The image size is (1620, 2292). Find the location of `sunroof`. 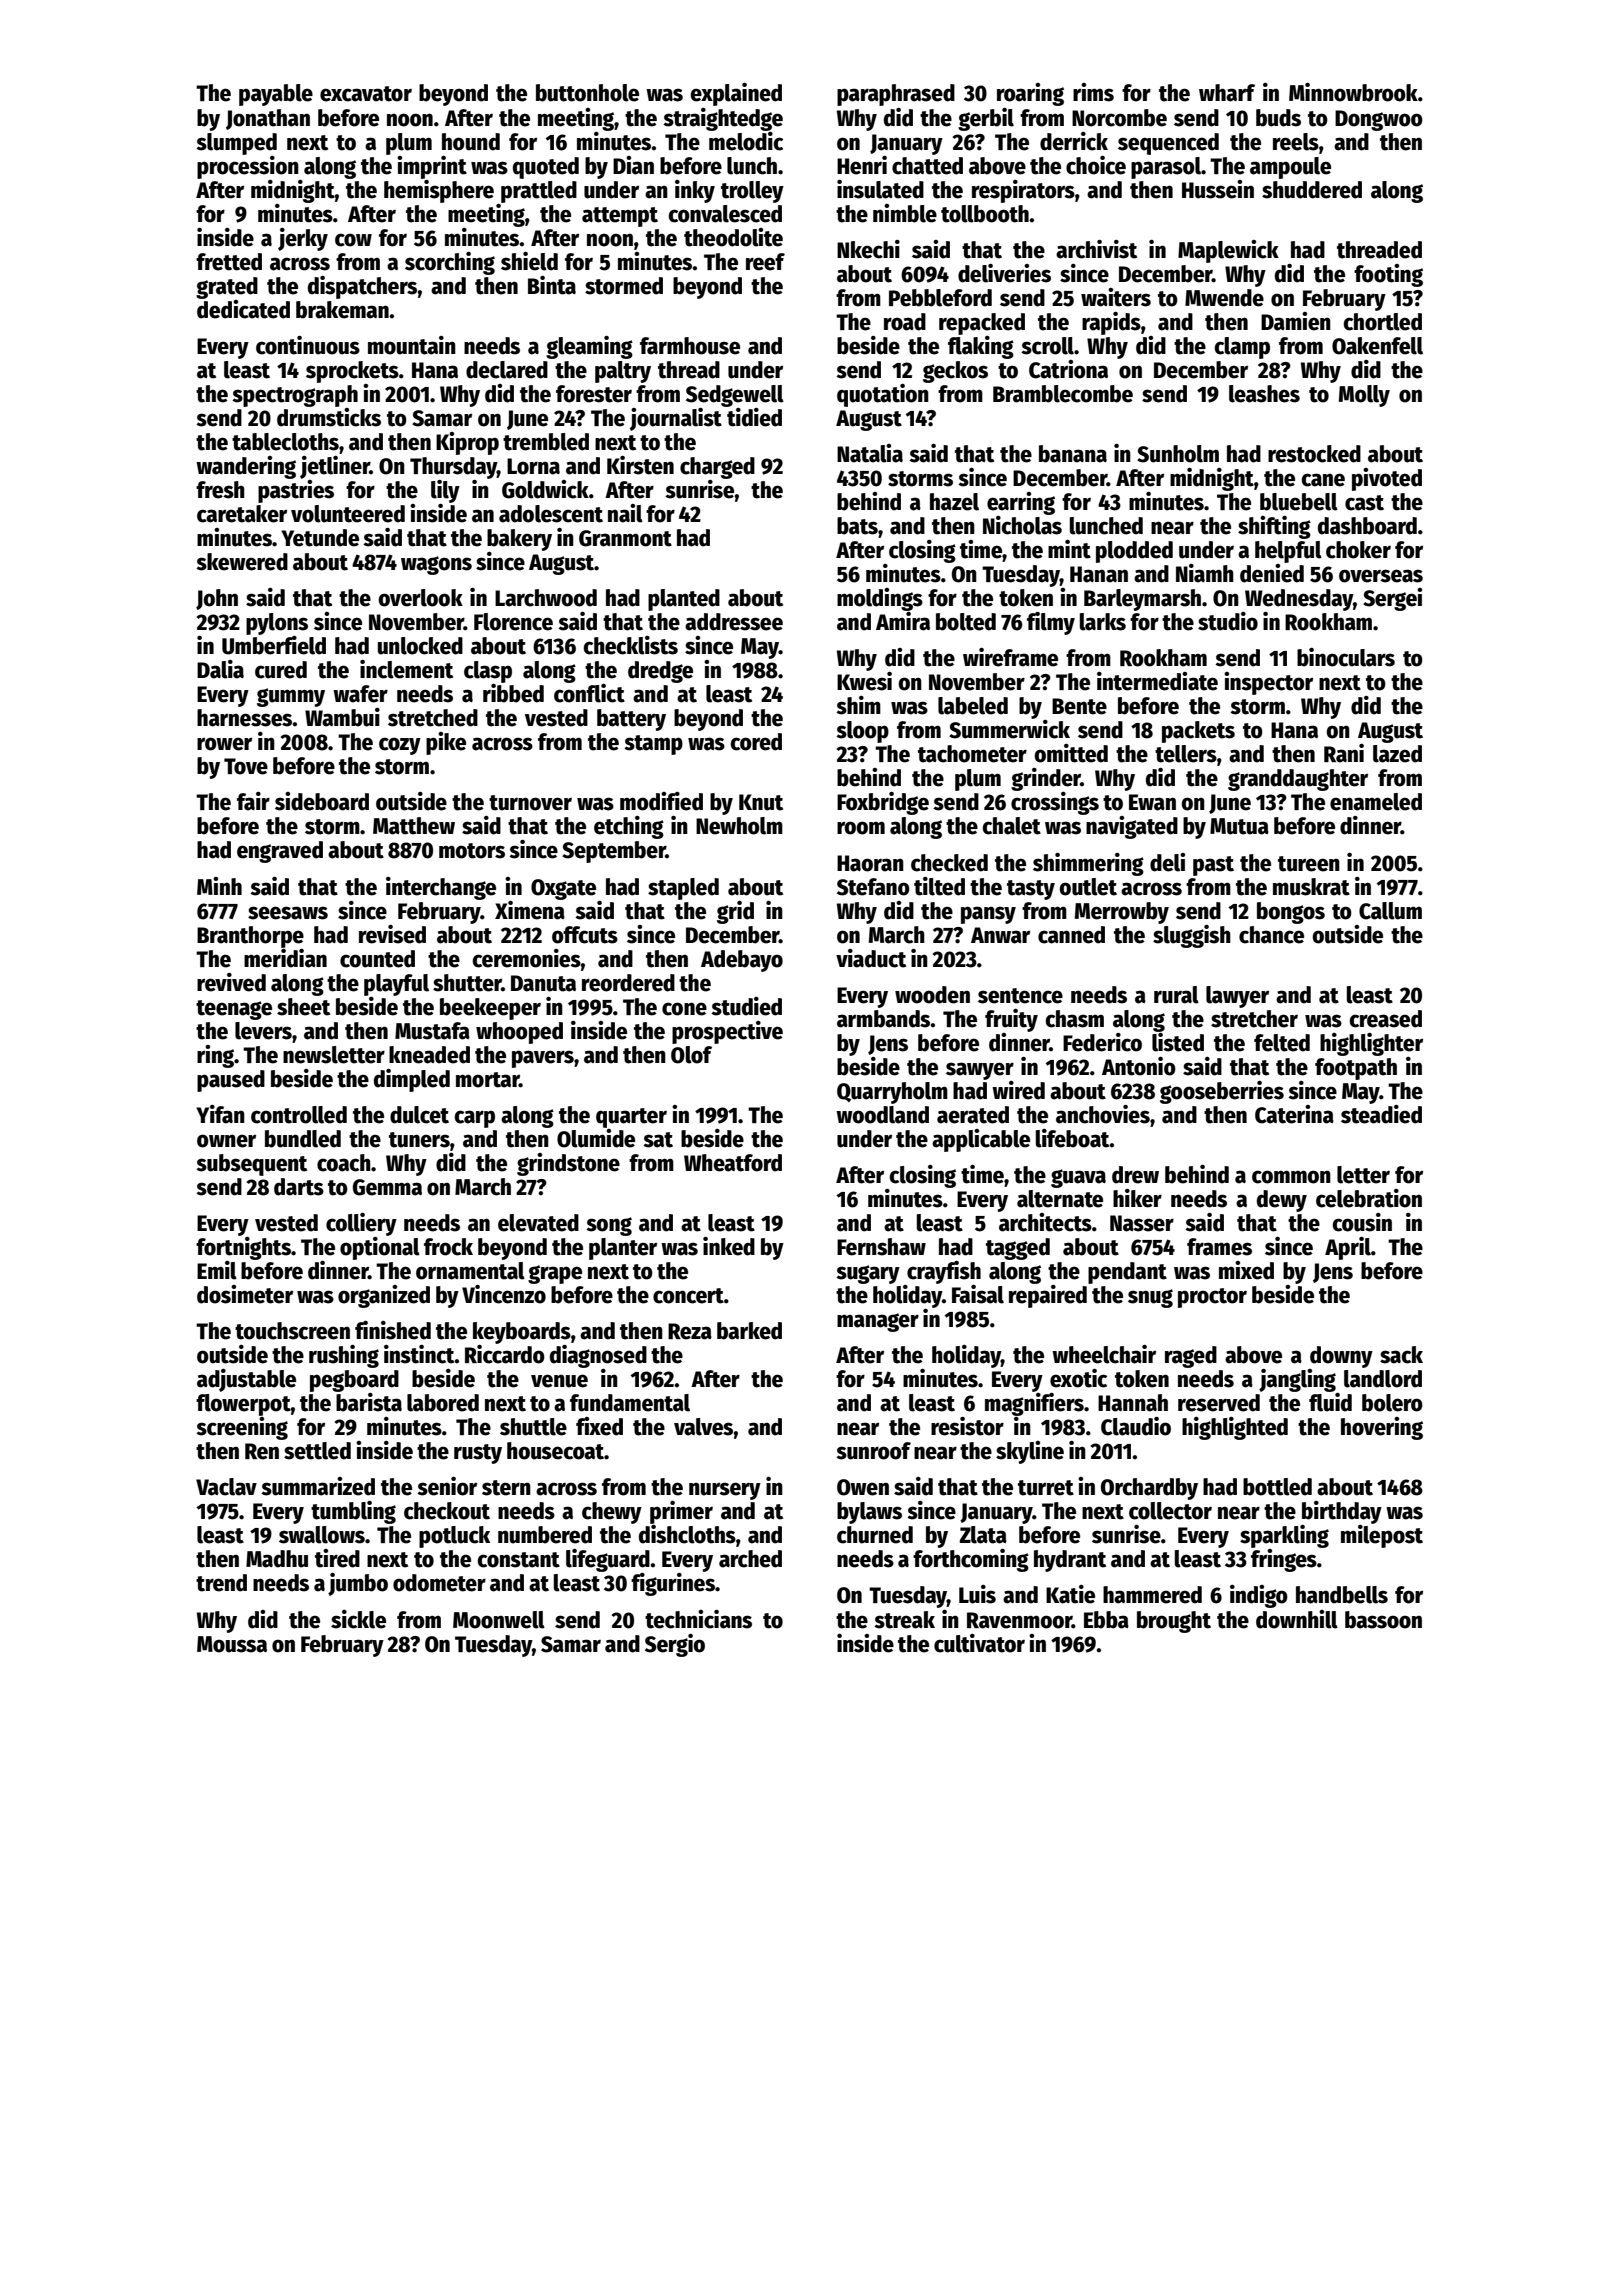

sunroof is located at coordinates (873, 1451).
